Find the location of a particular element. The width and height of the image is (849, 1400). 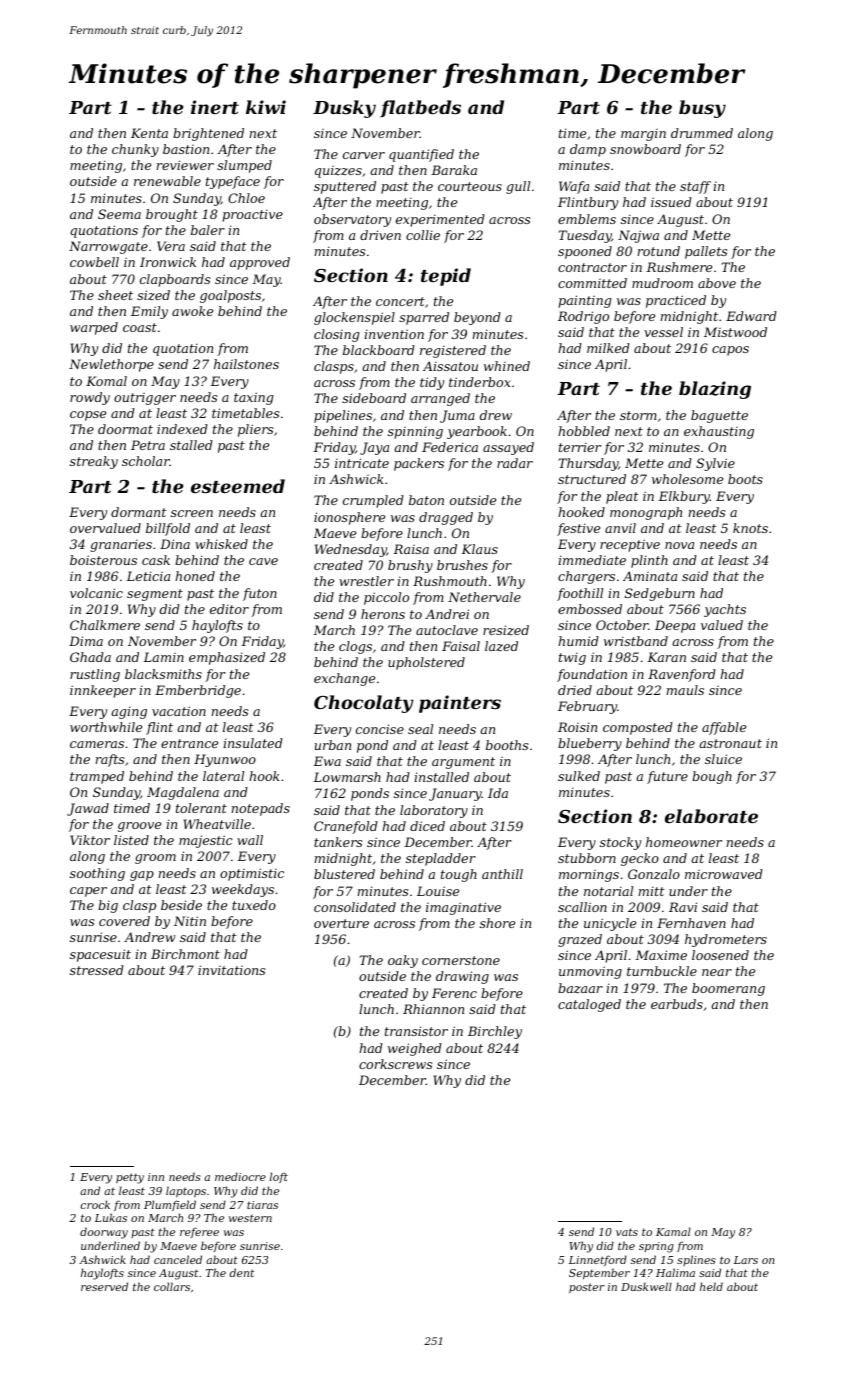

inert is located at coordinates (215, 107).
